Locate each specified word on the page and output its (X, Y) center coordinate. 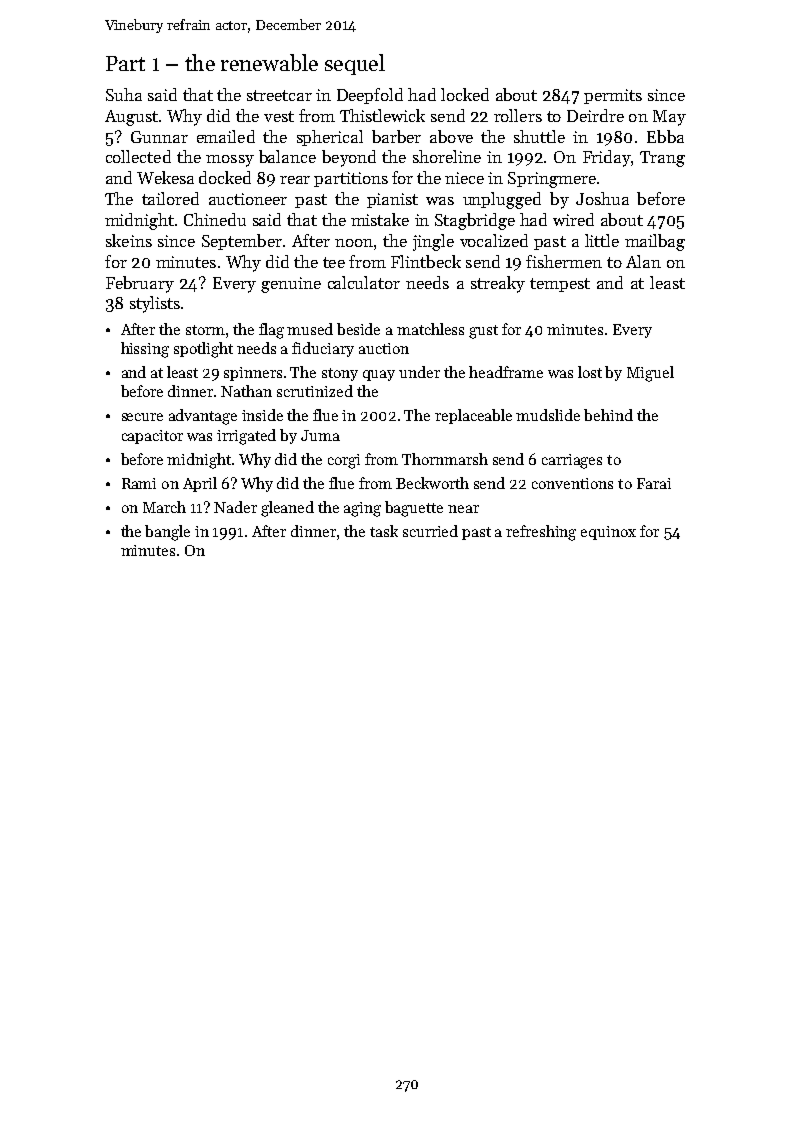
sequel (355, 64)
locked (465, 94)
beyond (349, 158)
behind (608, 415)
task (384, 531)
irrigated (246, 437)
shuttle (539, 136)
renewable (269, 62)
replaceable (473, 416)
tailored (170, 198)
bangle (167, 533)
